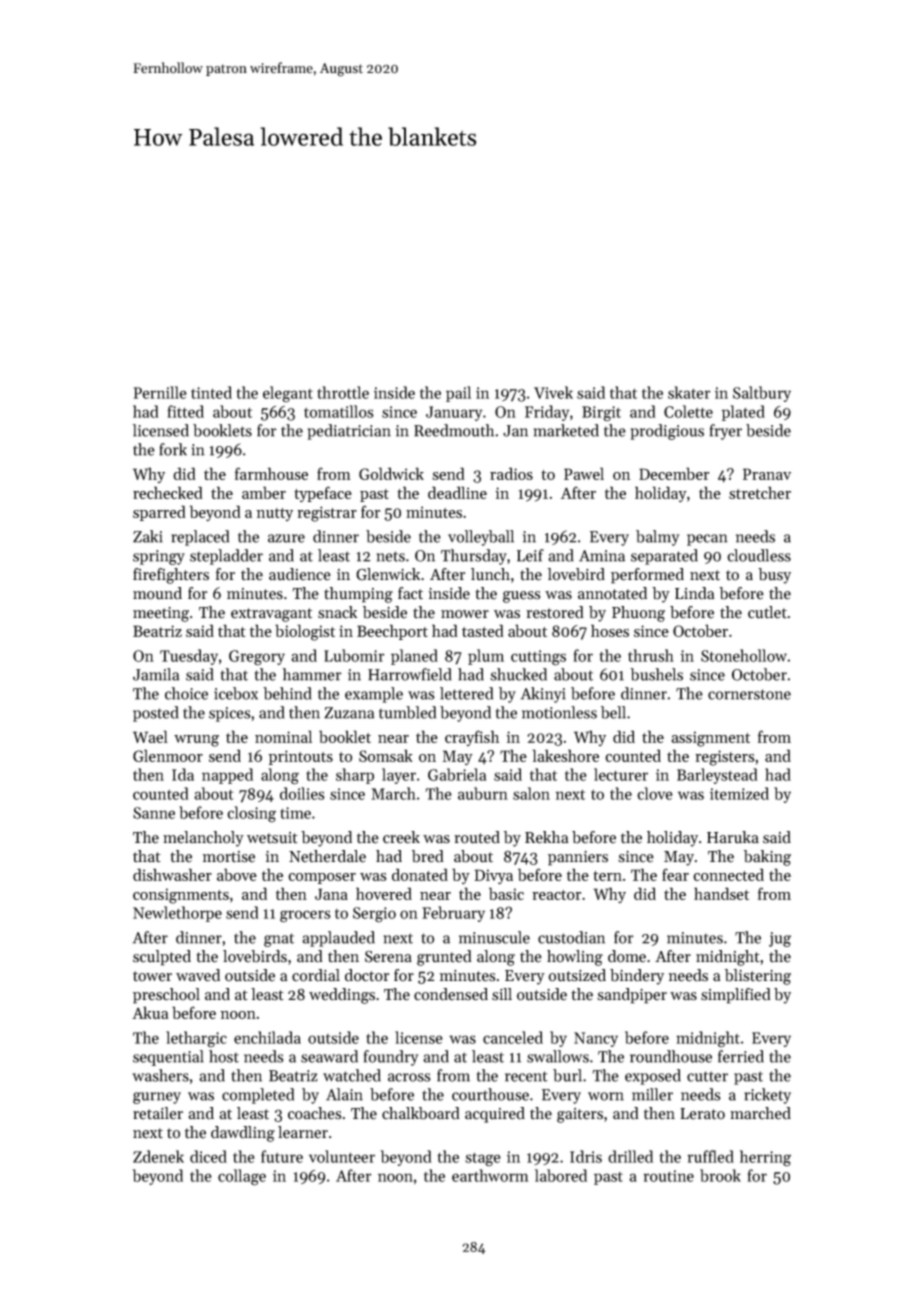 This screenshot has height=1314, width=924. What do you see at coordinates (257, 658) in the screenshot?
I see `Gregory` at bounding box center [257, 658].
